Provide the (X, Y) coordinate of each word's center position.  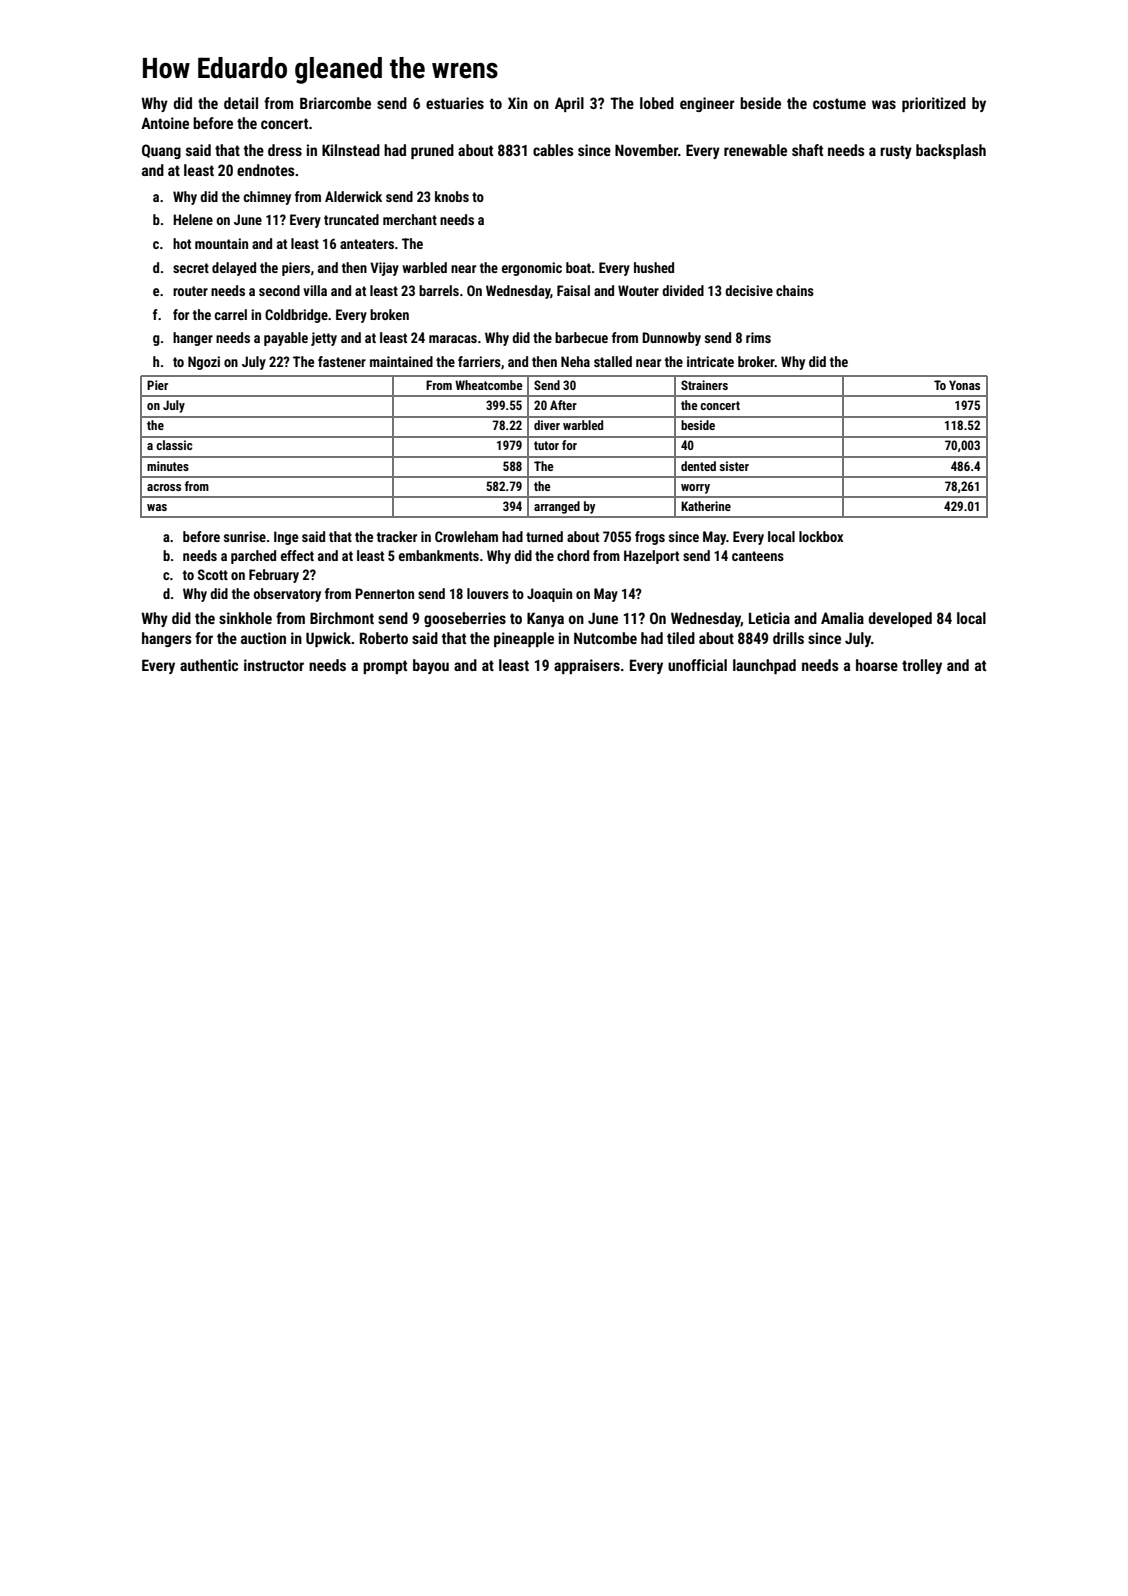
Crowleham (466, 536)
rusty (896, 152)
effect (297, 555)
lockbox (821, 536)
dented (698, 466)
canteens (758, 556)
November (646, 150)
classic (174, 445)
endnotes (266, 170)
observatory (287, 595)
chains (795, 290)
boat (578, 267)
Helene (193, 219)
